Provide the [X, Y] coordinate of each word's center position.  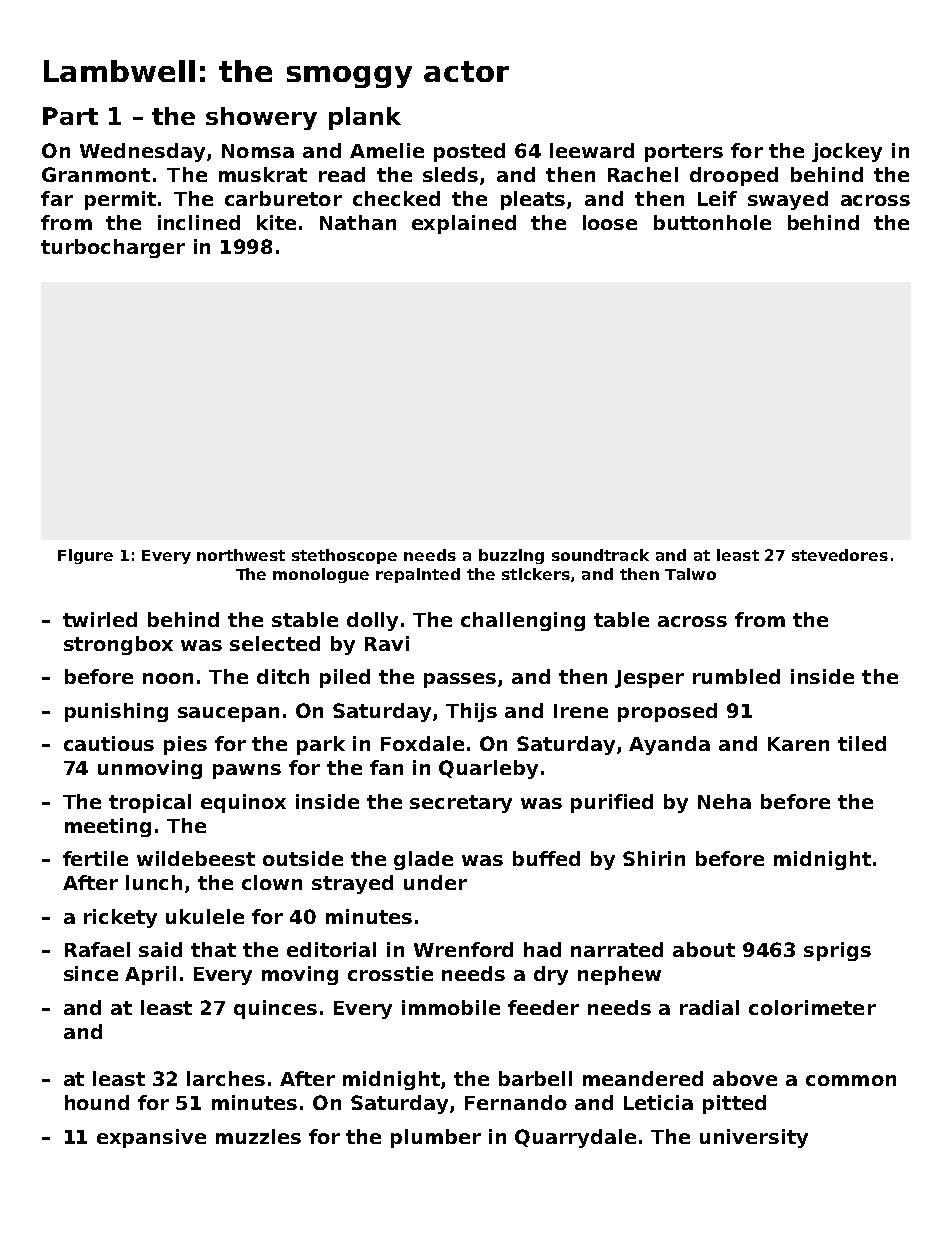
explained [464, 224]
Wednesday [142, 152]
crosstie [390, 973]
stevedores [840, 555]
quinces [275, 1009]
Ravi [387, 643]
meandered [643, 1078]
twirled [100, 619]
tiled [862, 743]
